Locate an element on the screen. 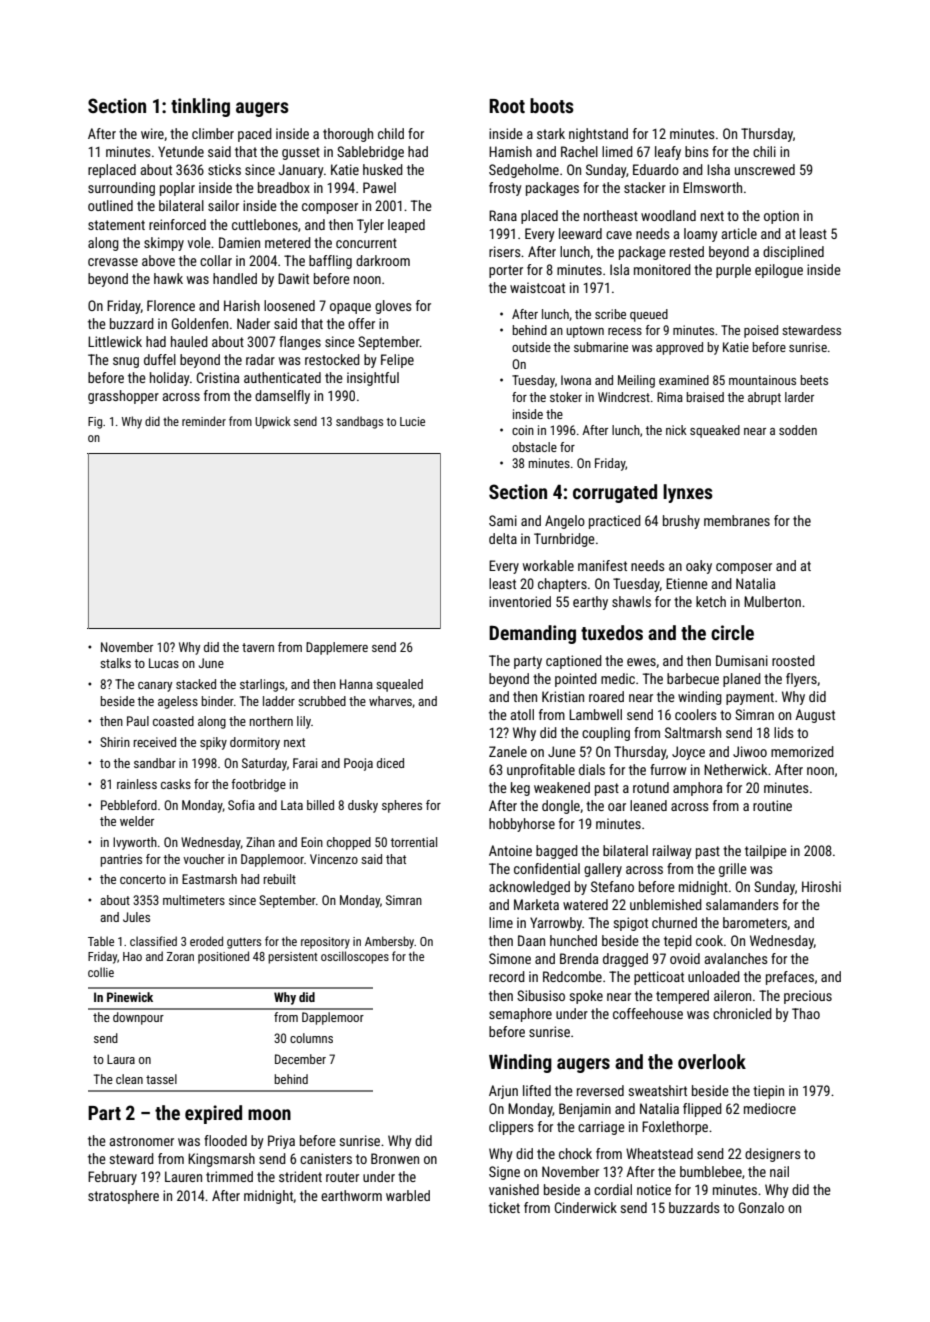  beets is located at coordinates (814, 380).
